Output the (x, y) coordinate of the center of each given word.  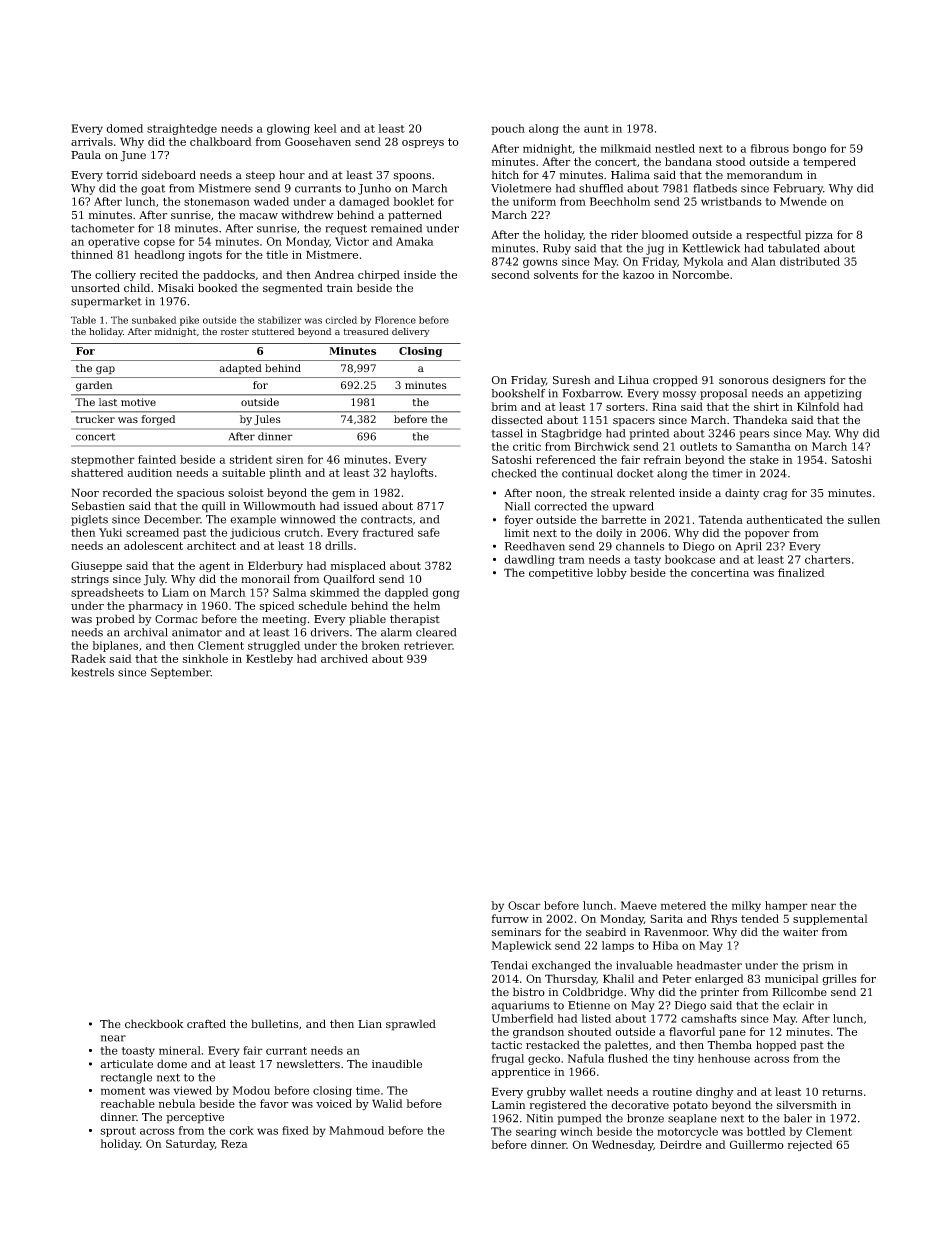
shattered (97, 472)
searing (536, 1132)
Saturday (190, 1145)
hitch (505, 175)
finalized (801, 572)
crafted (206, 1023)
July (154, 580)
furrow (510, 918)
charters (827, 559)
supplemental (830, 919)
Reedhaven (535, 546)
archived (344, 658)
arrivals (92, 141)
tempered (829, 162)
